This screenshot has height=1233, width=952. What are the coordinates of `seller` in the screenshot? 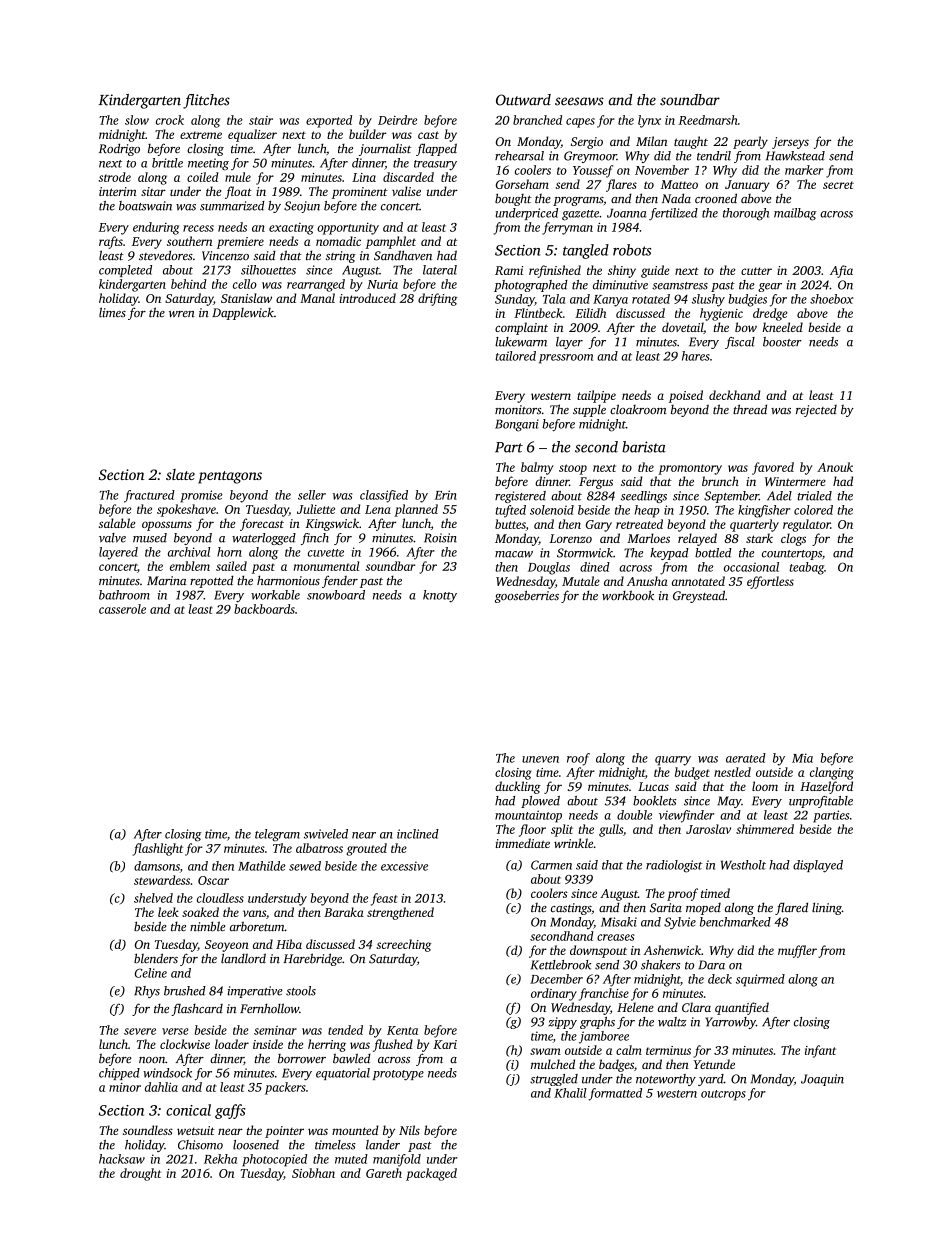 It's located at (312, 495).
